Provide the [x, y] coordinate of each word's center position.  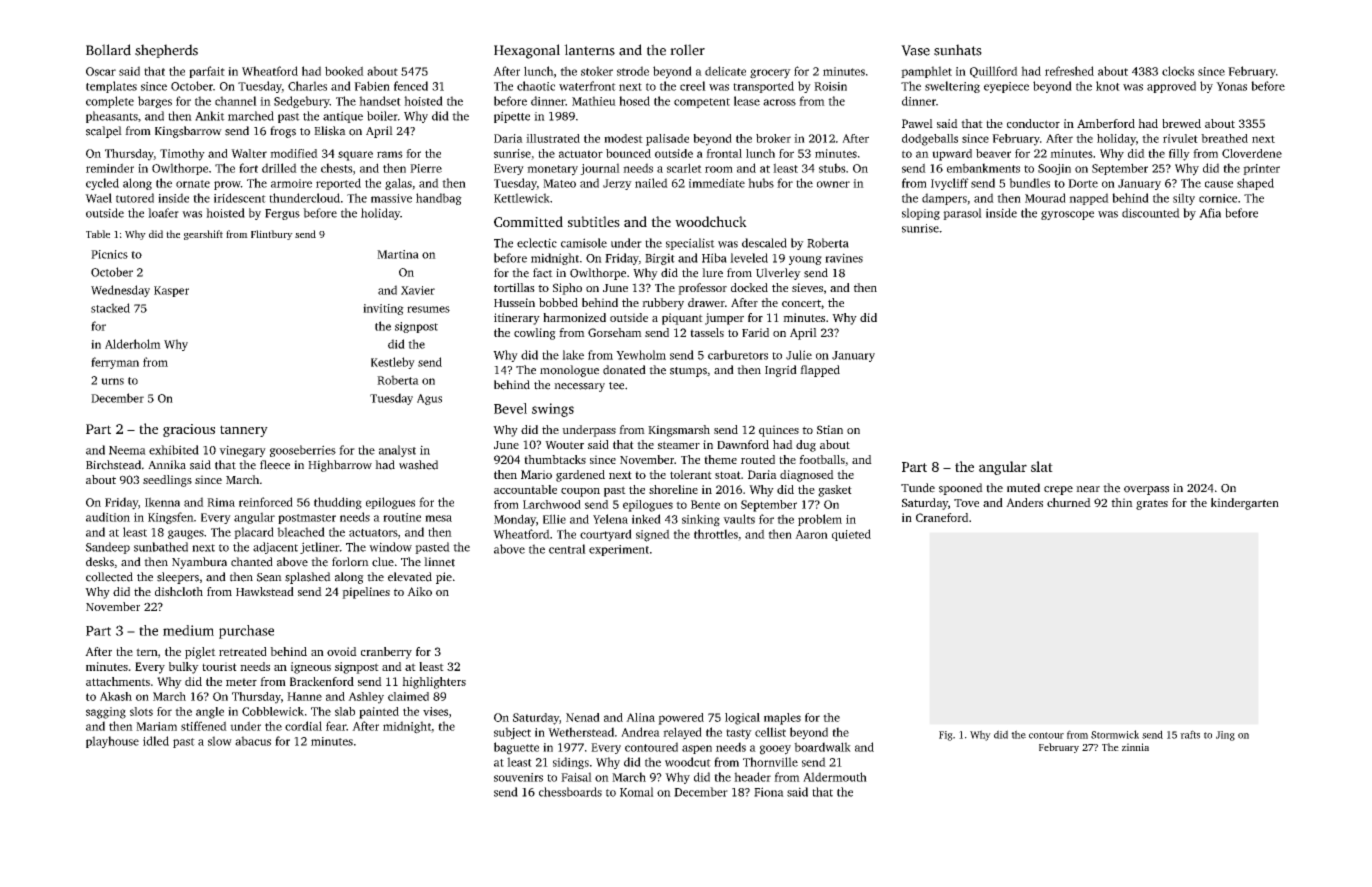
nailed [651, 183]
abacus [253, 741]
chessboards [570, 792]
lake [573, 355]
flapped [820, 371]
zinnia [1135, 747]
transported [763, 87]
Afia [1210, 213]
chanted [252, 562]
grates [1152, 504]
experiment [619, 550]
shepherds [166, 51]
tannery [244, 431]
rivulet [1180, 138]
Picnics [109, 254]
